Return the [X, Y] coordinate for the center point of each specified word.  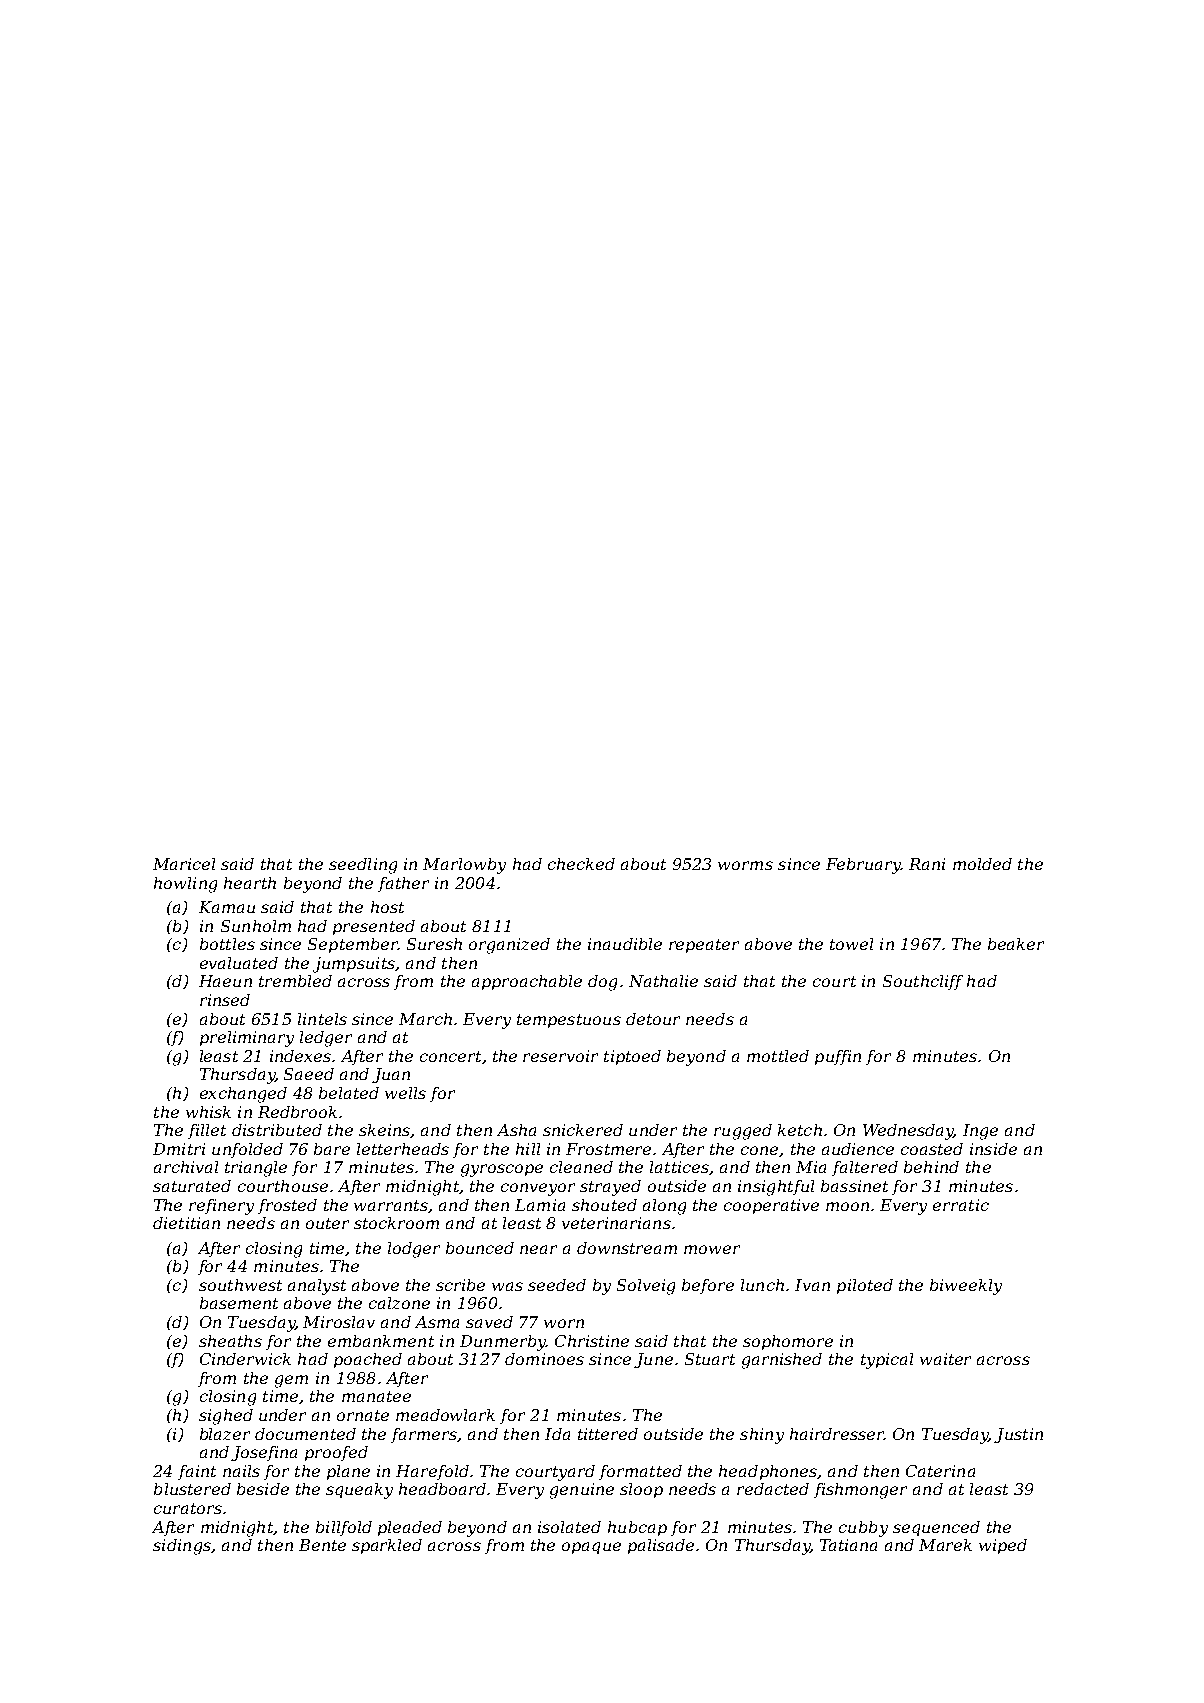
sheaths [230, 1341]
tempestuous [569, 1021]
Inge [980, 1132]
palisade [661, 1546]
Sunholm [256, 926]
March [425, 1019]
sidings [182, 1547]
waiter [945, 1359]
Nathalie [663, 981]
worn [564, 1323]
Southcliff [923, 982]
